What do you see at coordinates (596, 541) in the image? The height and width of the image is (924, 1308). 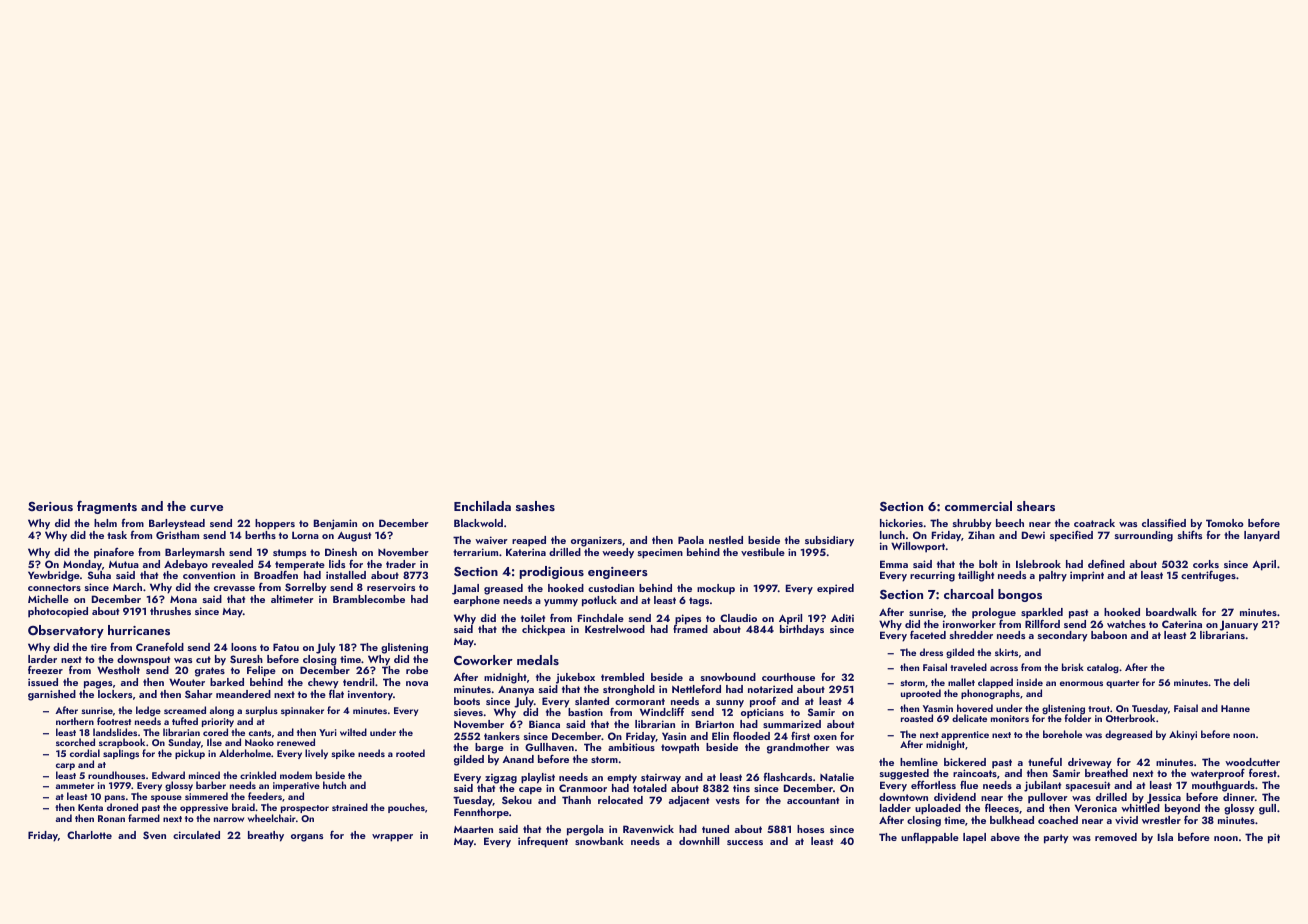 I see `organizers` at bounding box center [596, 541].
